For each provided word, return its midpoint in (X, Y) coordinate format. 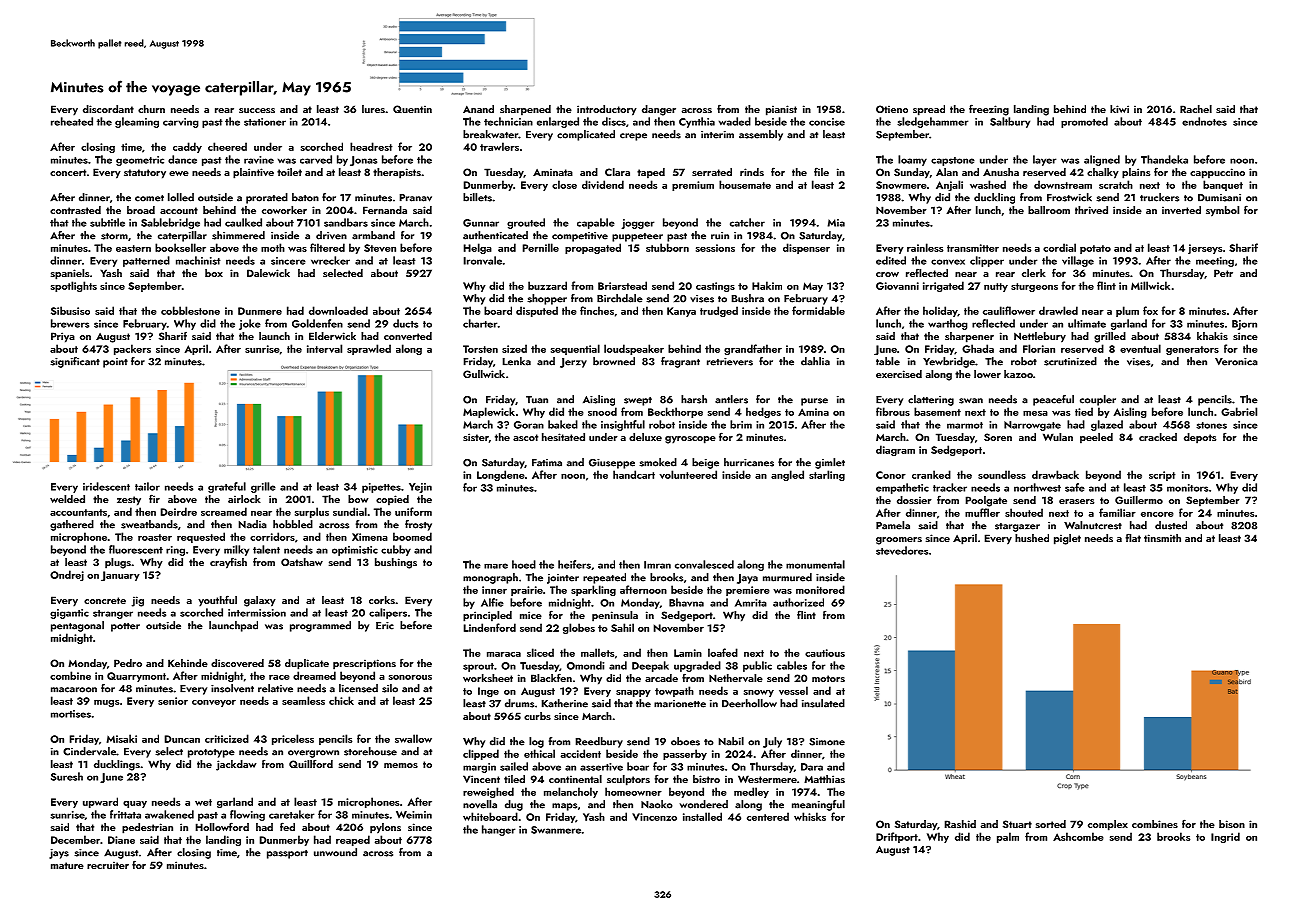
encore (1157, 514)
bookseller (180, 247)
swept (638, 401)
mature (67, 865)
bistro (706, 779)
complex (1108, 825)
